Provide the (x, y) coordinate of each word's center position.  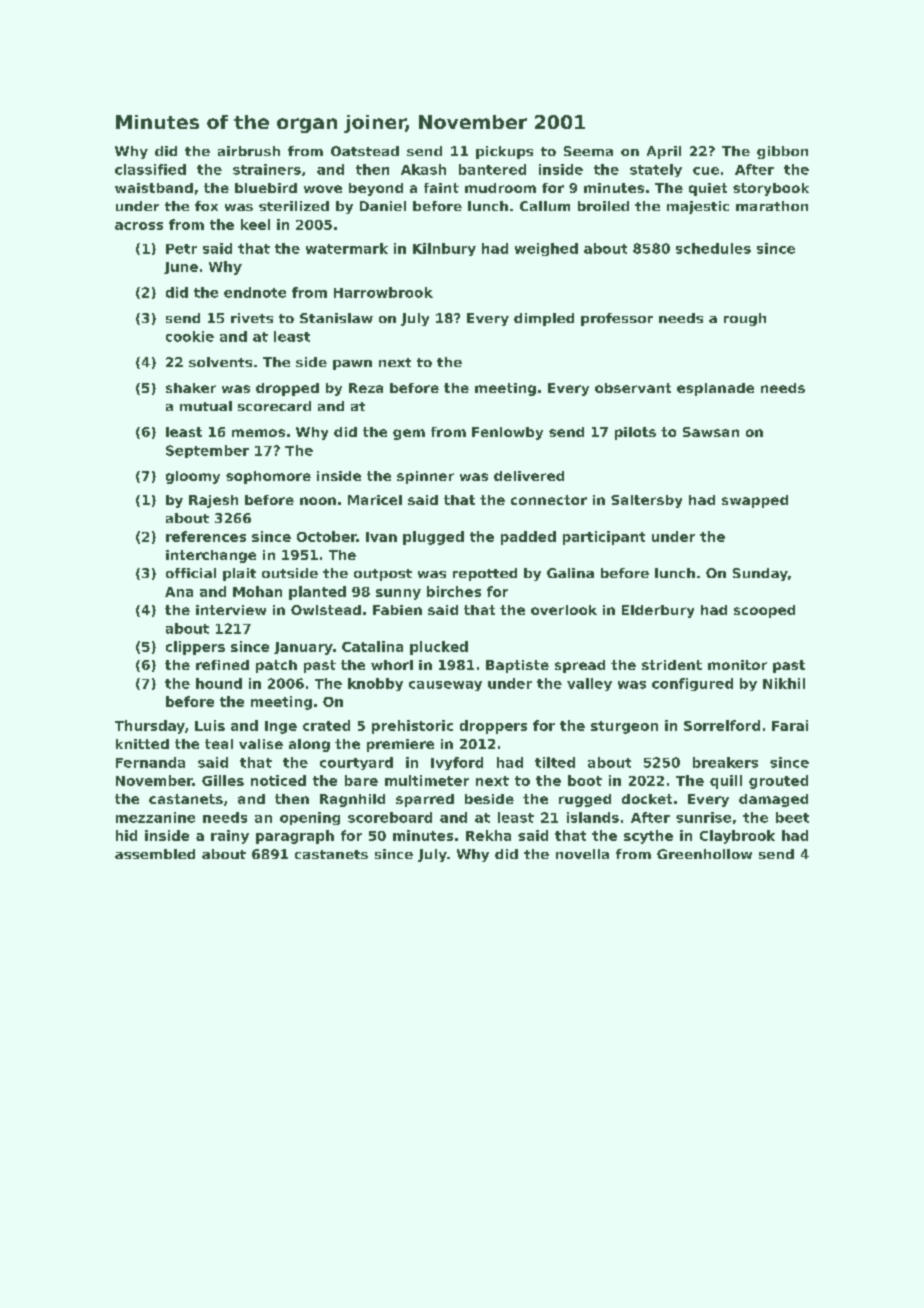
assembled (155, 854)
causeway (445, 686)
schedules (713, 248)
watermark (347, 248)
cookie (190, 336)
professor (617, 319)
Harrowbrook (383, 292)
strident (672, 665)
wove (323, 189)
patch (276, 666)
